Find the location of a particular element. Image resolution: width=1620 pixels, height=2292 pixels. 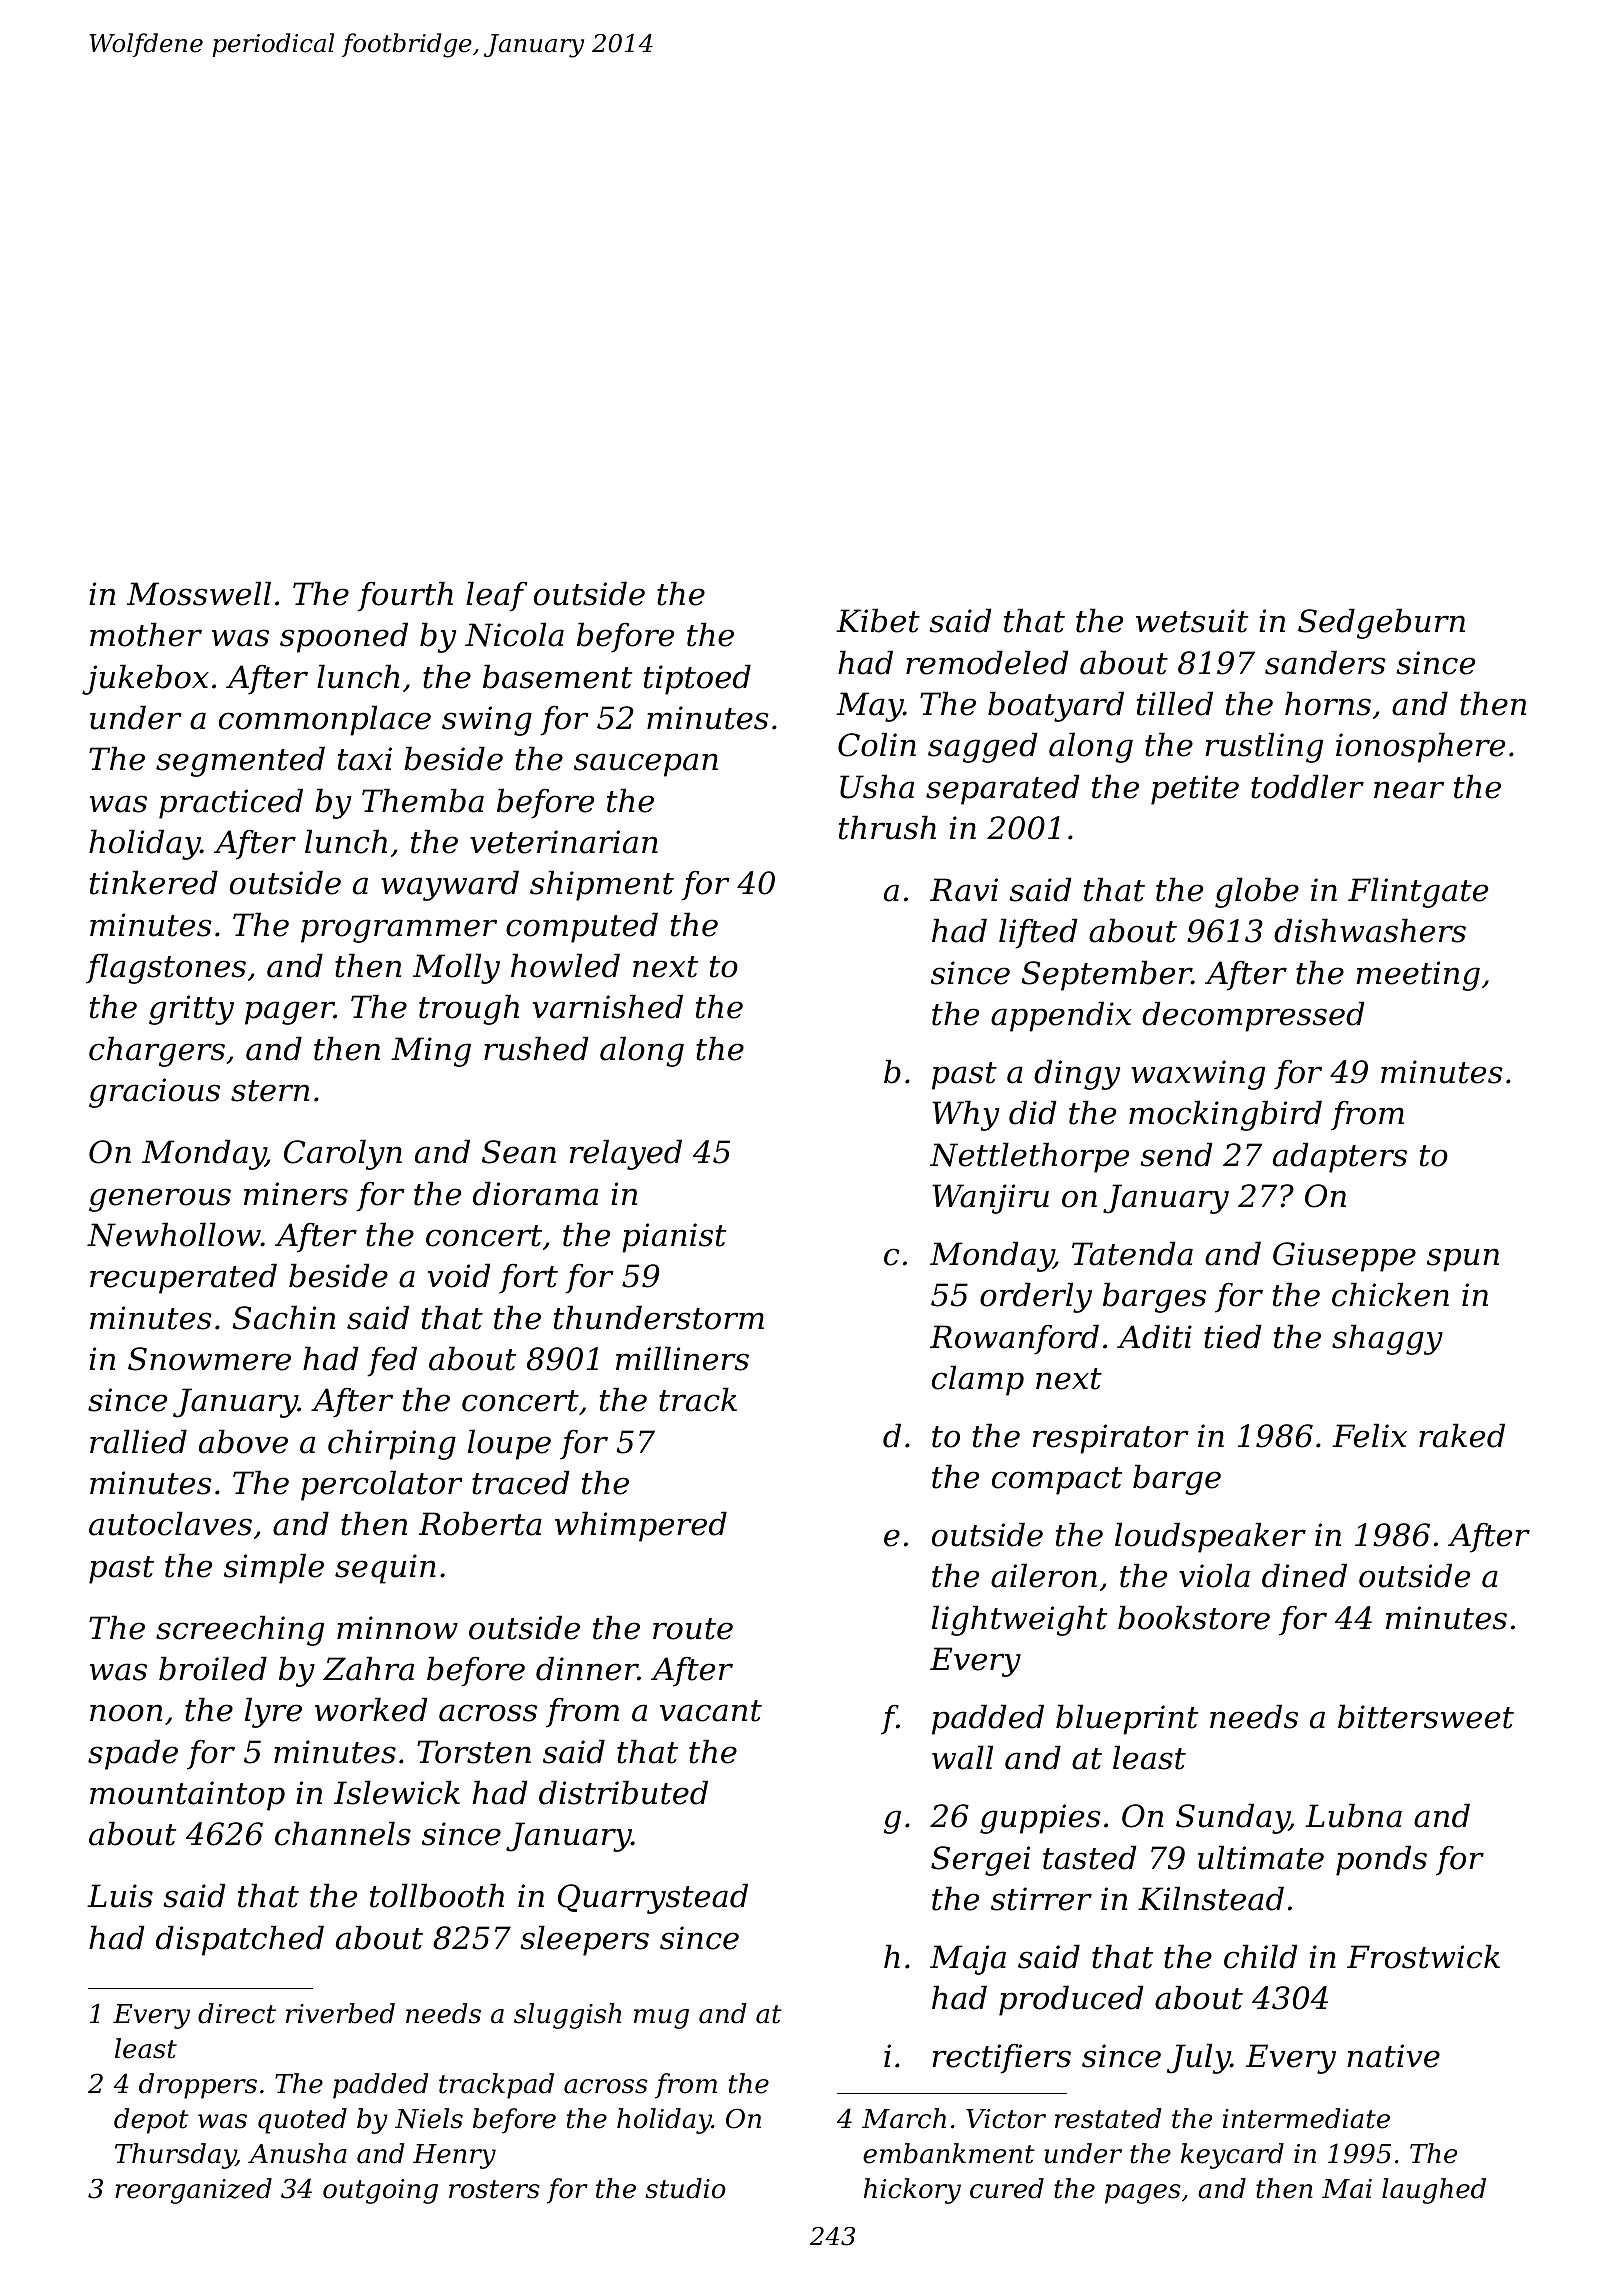

meeting is located at coordinates (1418, 976).
